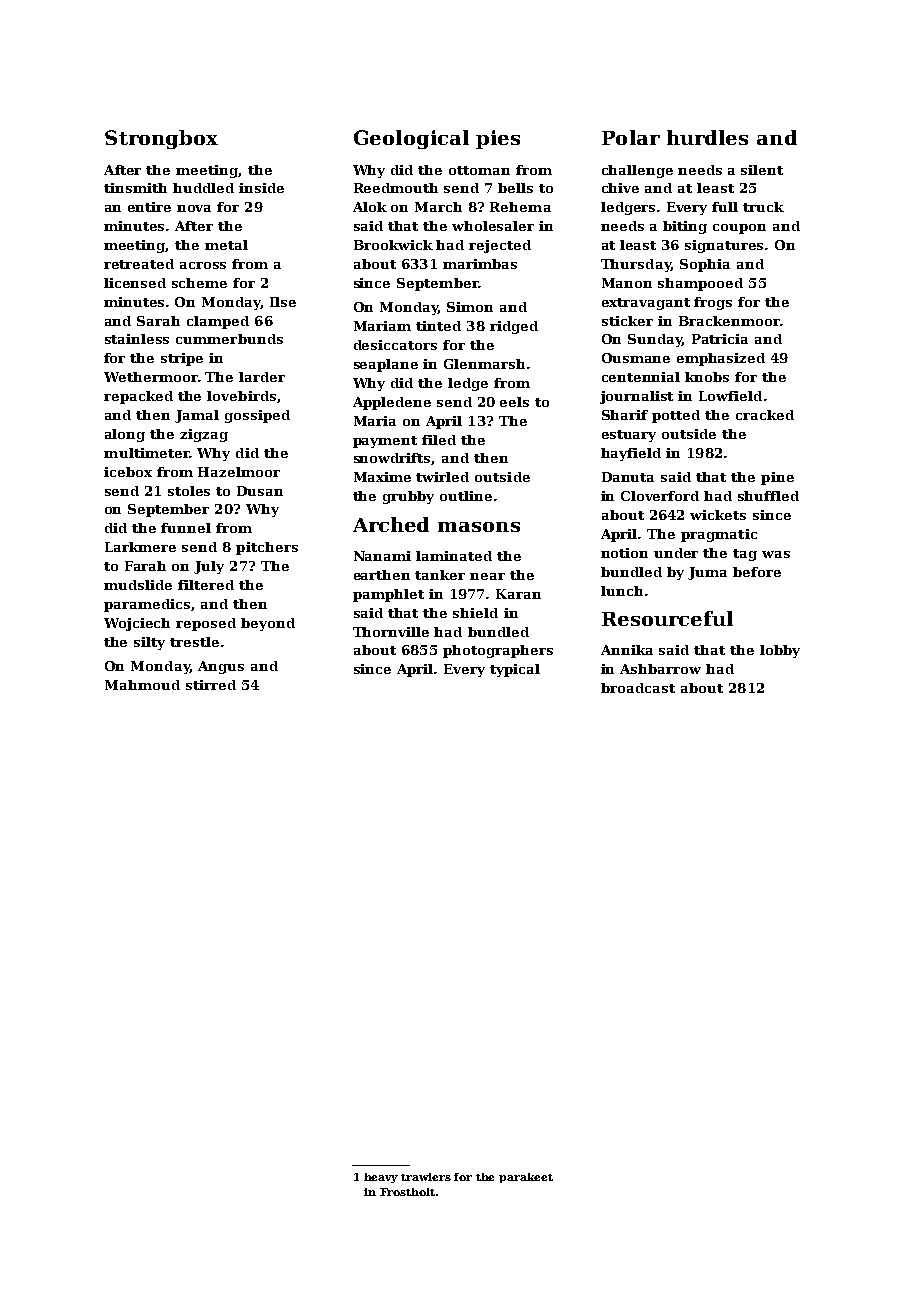 This screenshot has width=908, height=1316. I want to click on estuary, so click(629, 436).
